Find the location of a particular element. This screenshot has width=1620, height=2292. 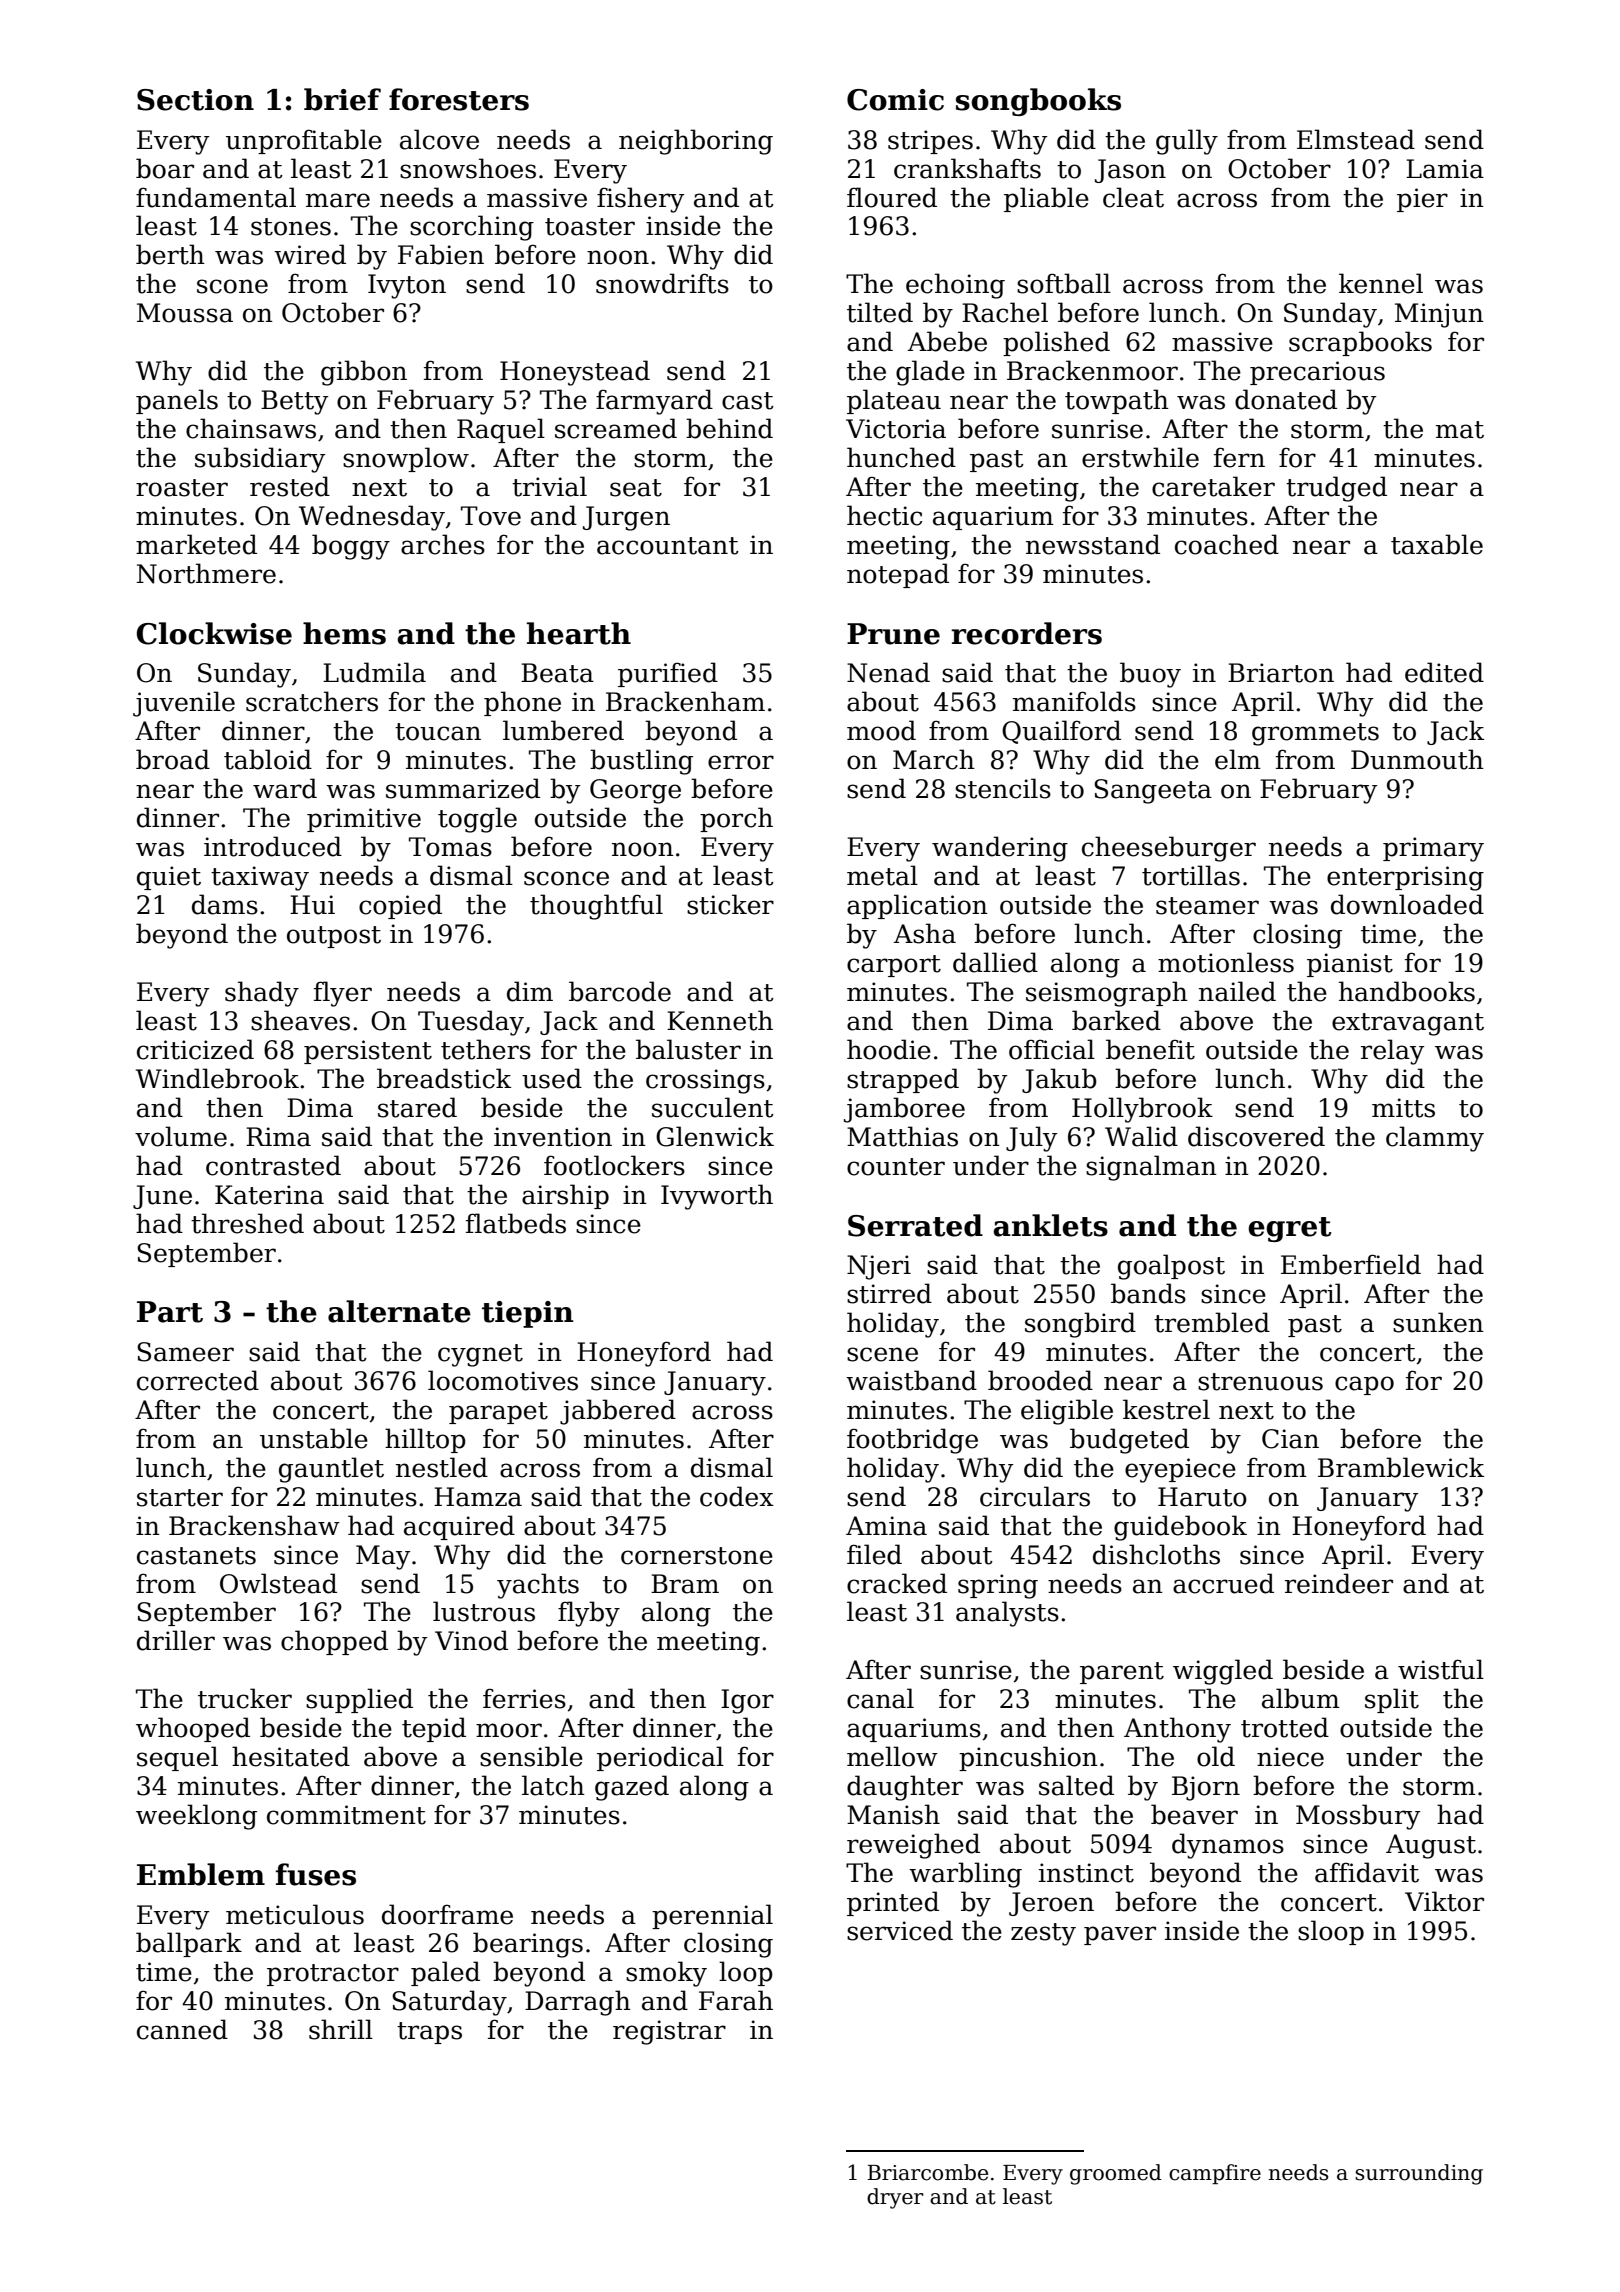

surrounding is located at coordinates (1419, 2174).
